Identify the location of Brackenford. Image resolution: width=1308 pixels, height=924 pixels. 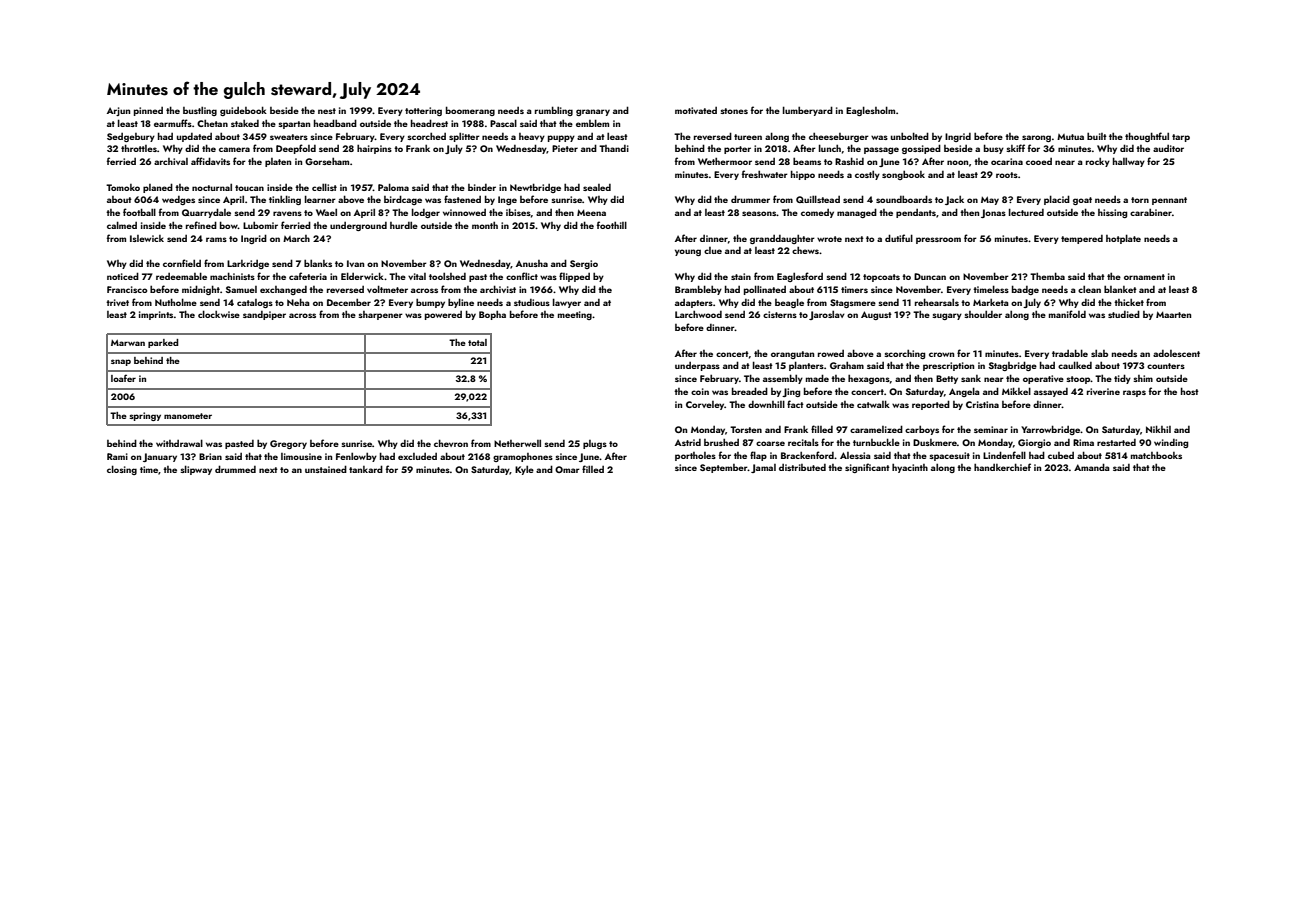
(807, 455).
